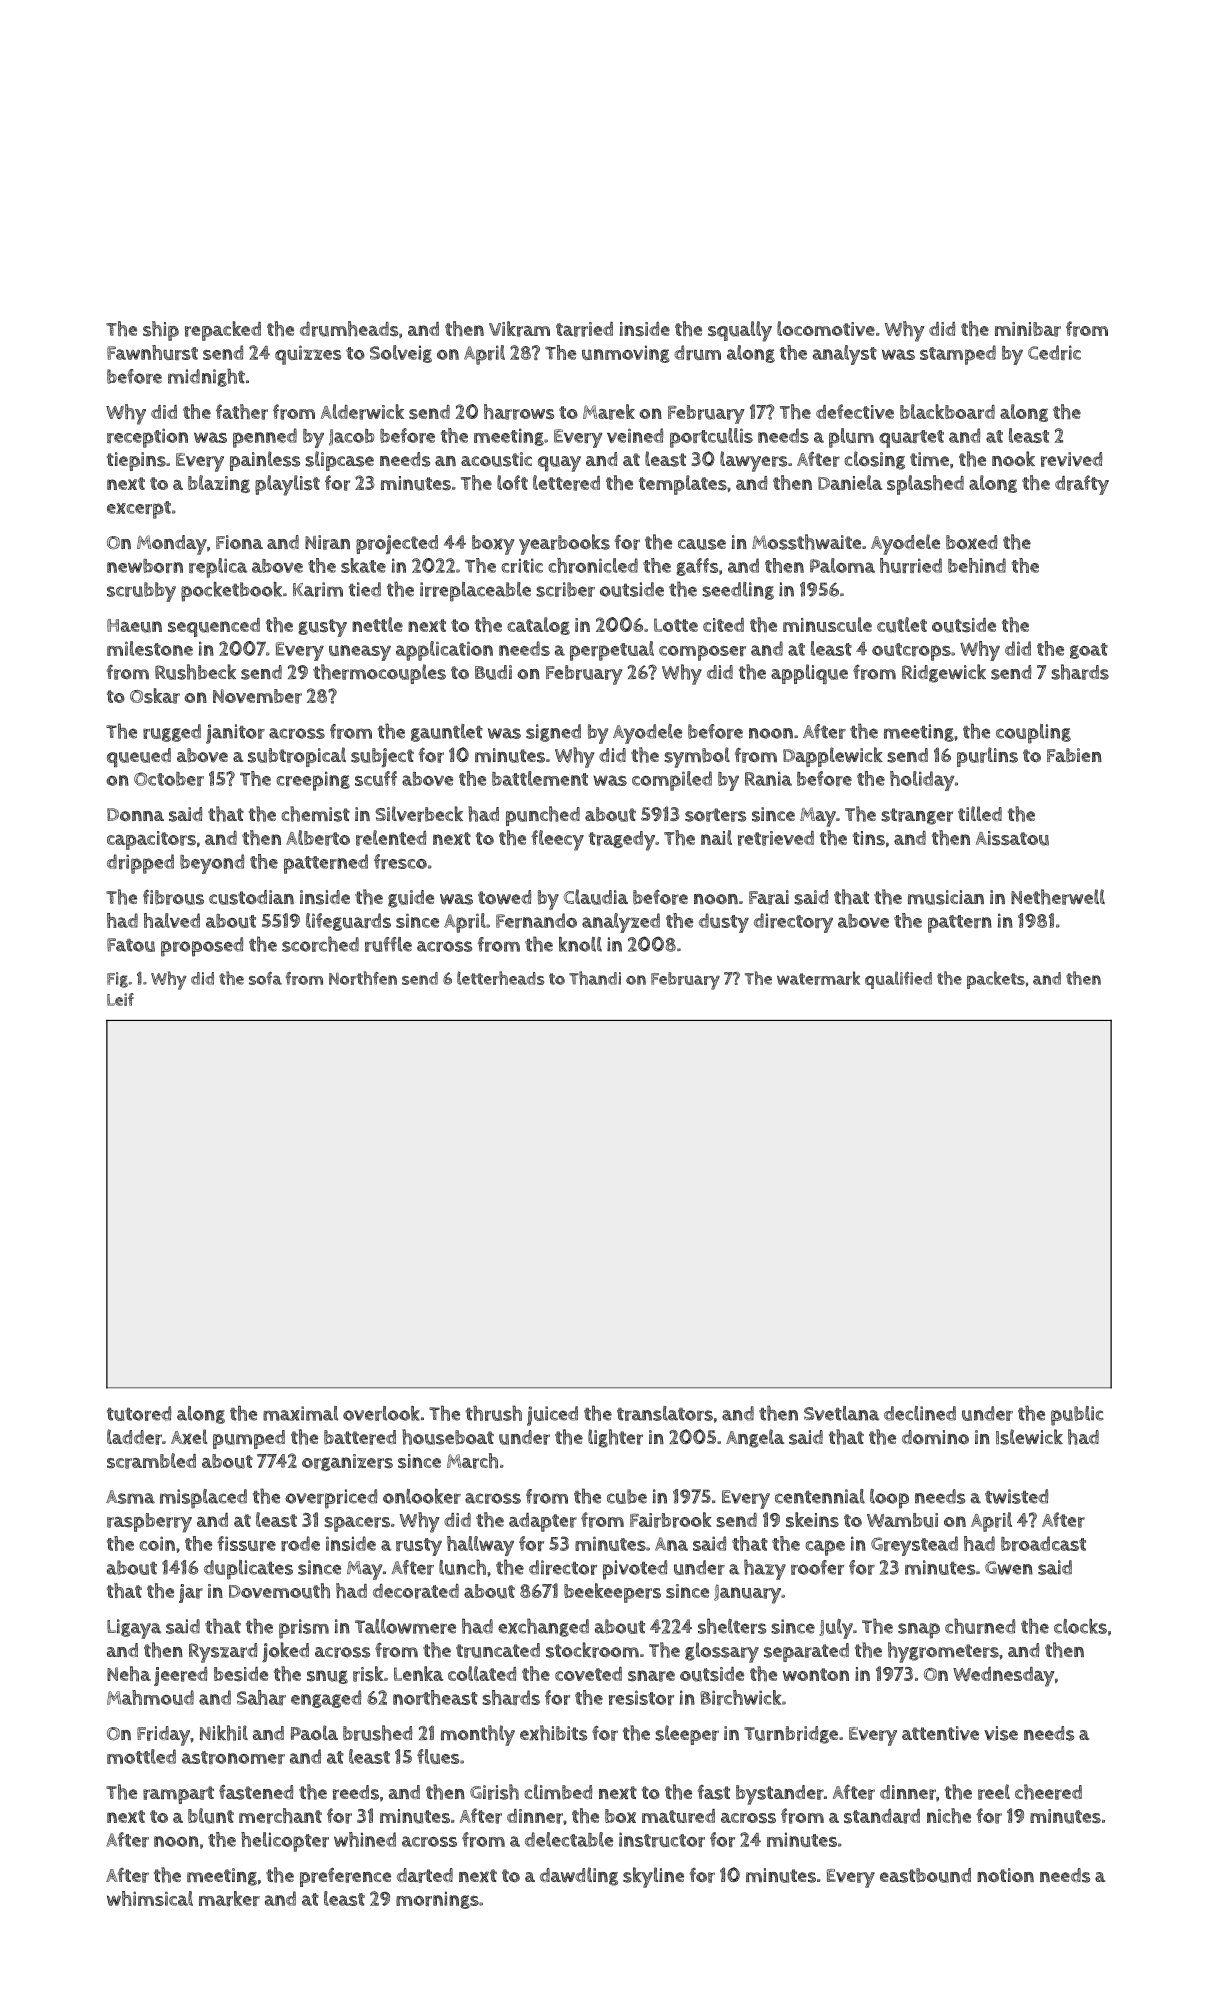 This document has width=1218, height=2005. Describe the element at coordinates (139, 1413) in the document. I see `tutored` at that location.
